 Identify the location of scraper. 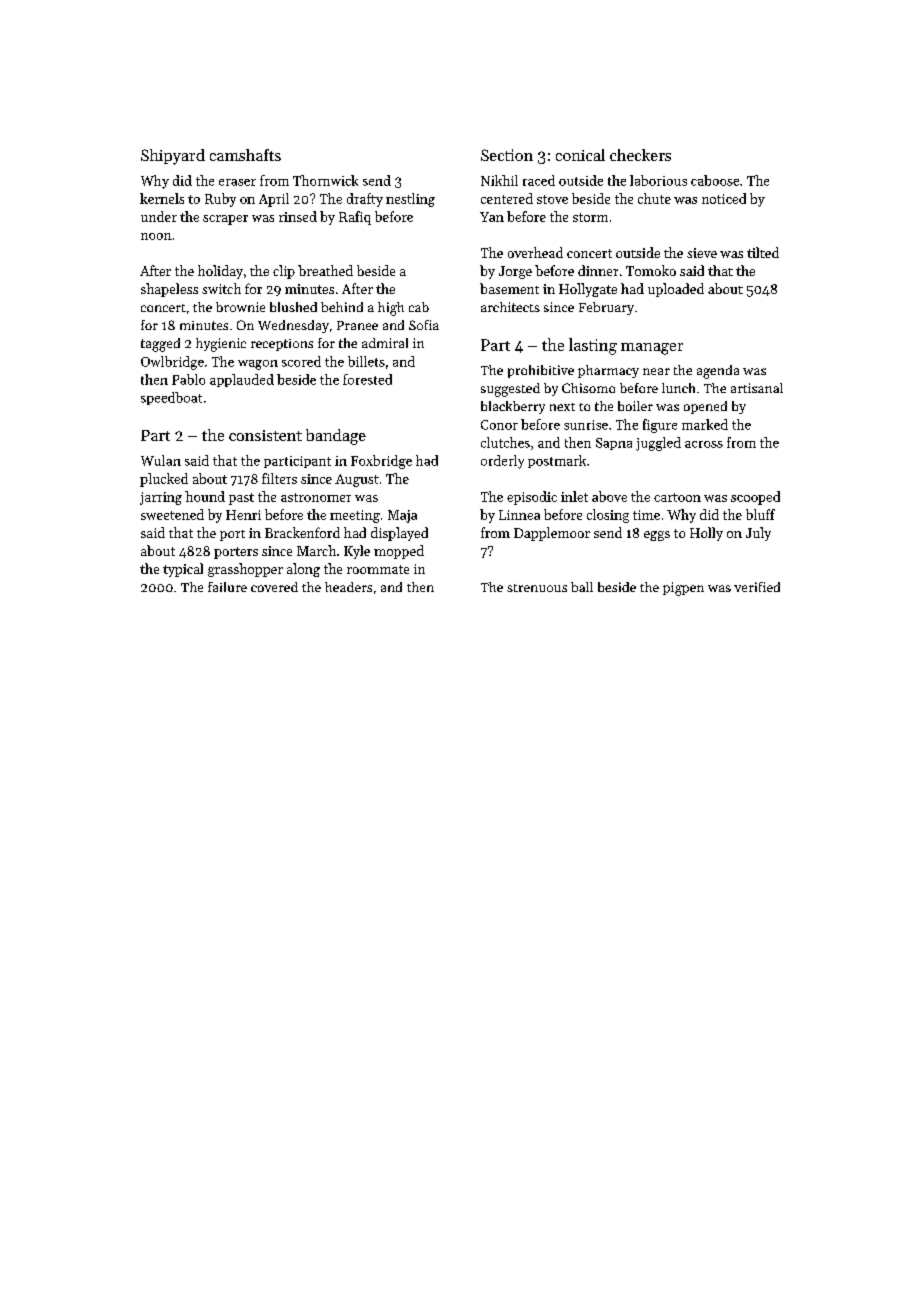
(225, 220).
